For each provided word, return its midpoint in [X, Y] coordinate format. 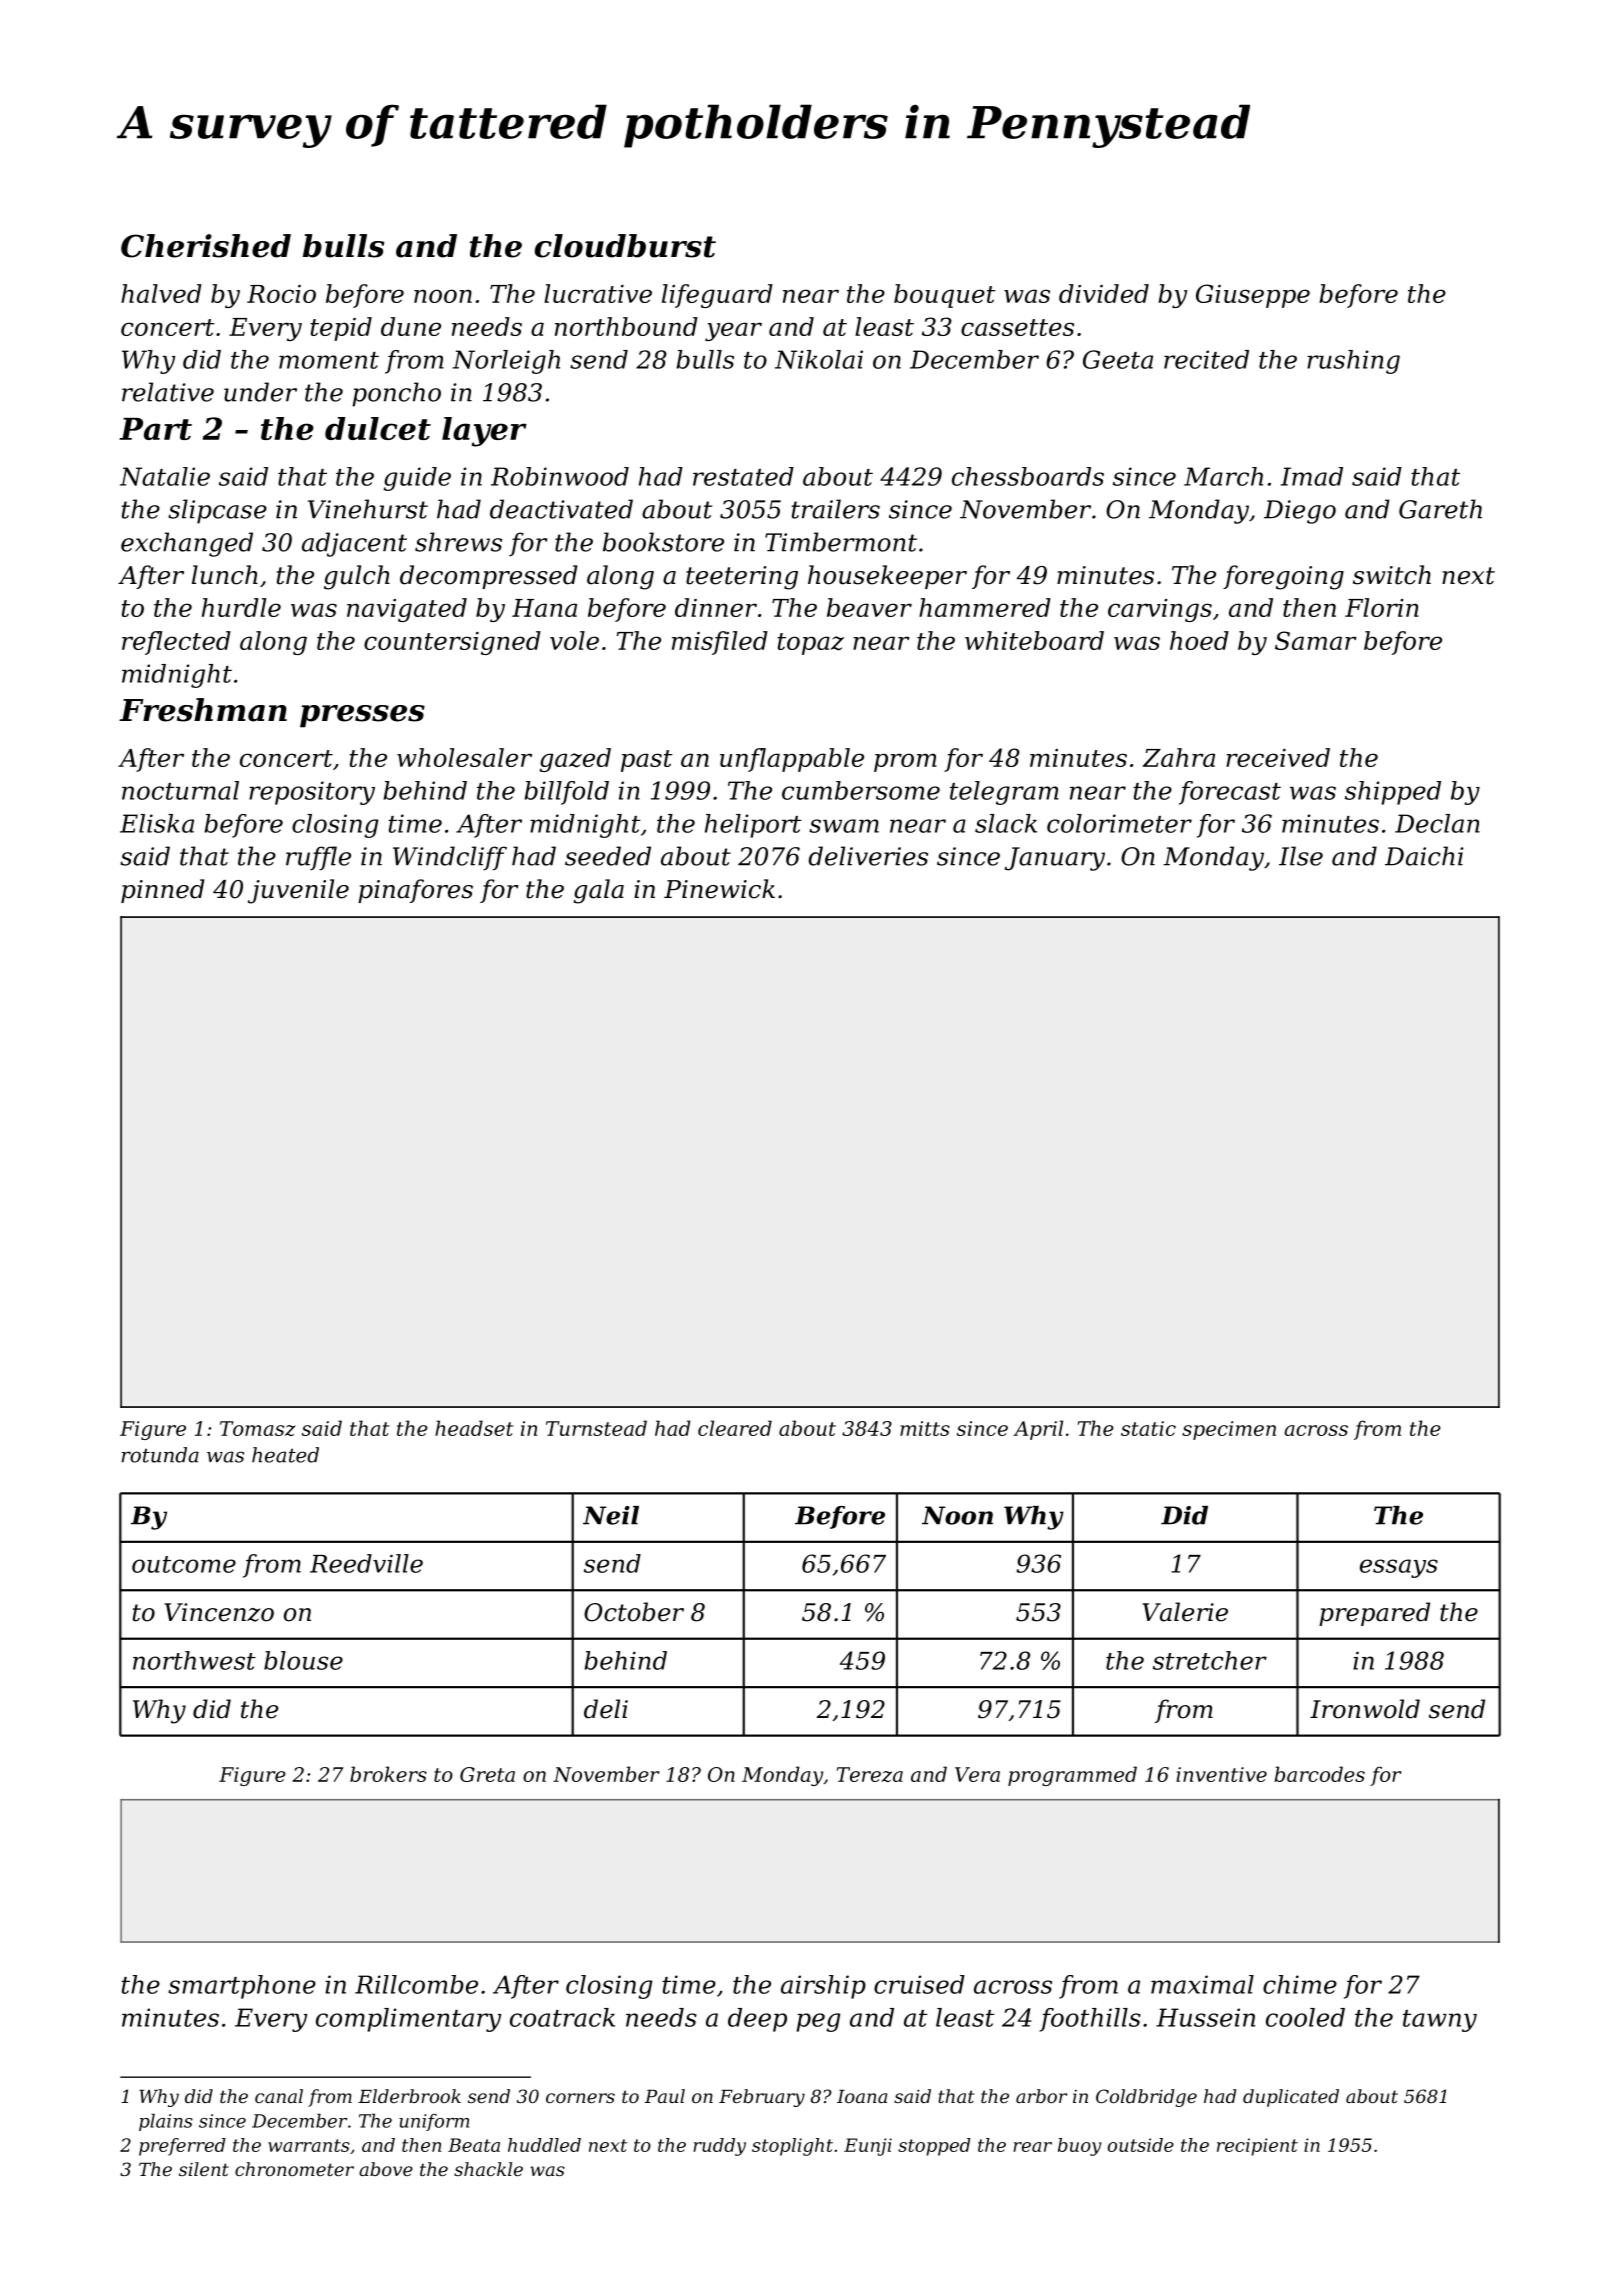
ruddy [719, 2147]
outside [1141, 2145]
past [647, 761]
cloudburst [625, 246]
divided [1104, 293]
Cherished [206, 246]
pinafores [415, 891]
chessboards [1028, 476]
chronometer [294, 2169]
